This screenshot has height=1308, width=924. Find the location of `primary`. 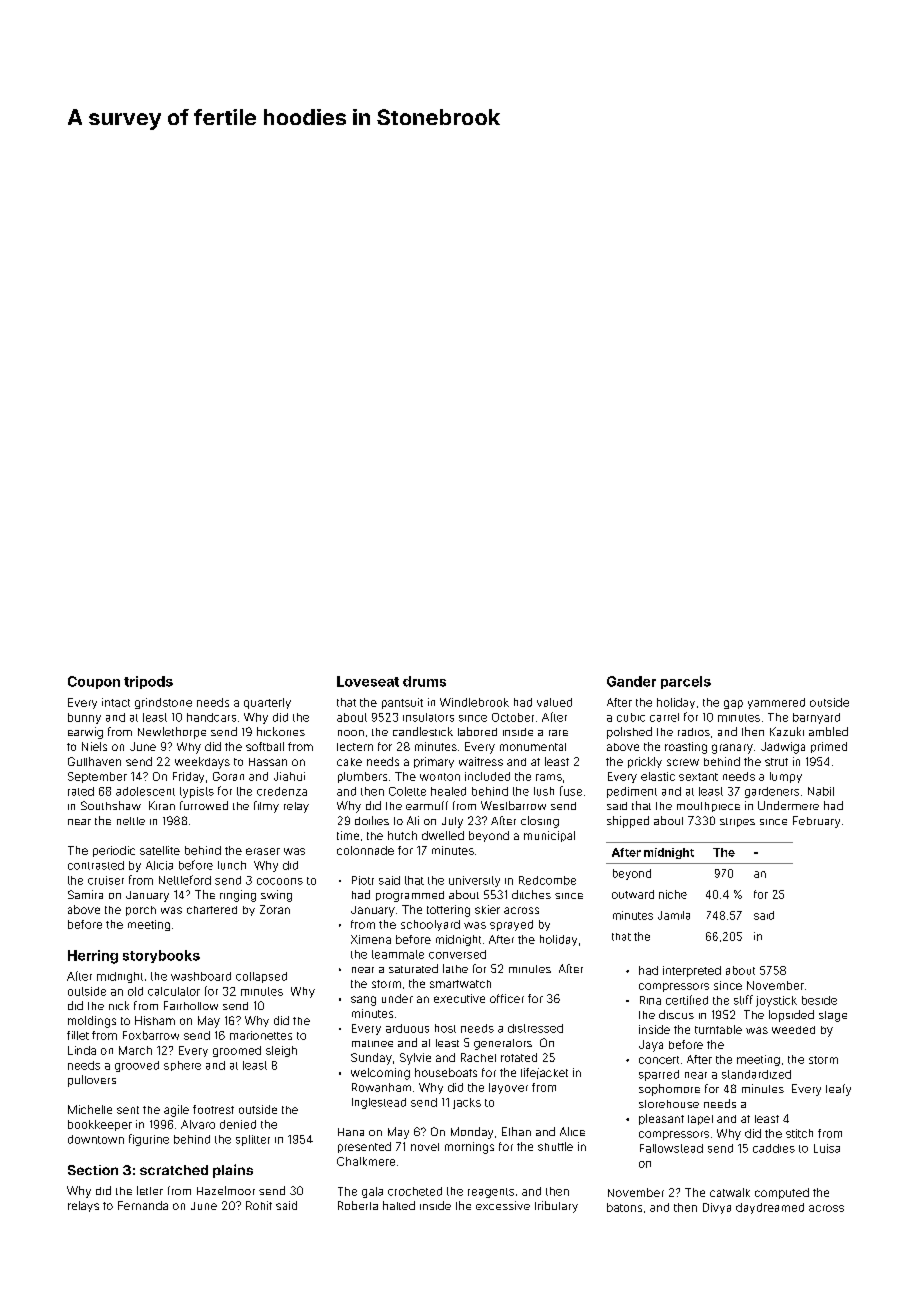

primary is located at coordinates (434, 762).
